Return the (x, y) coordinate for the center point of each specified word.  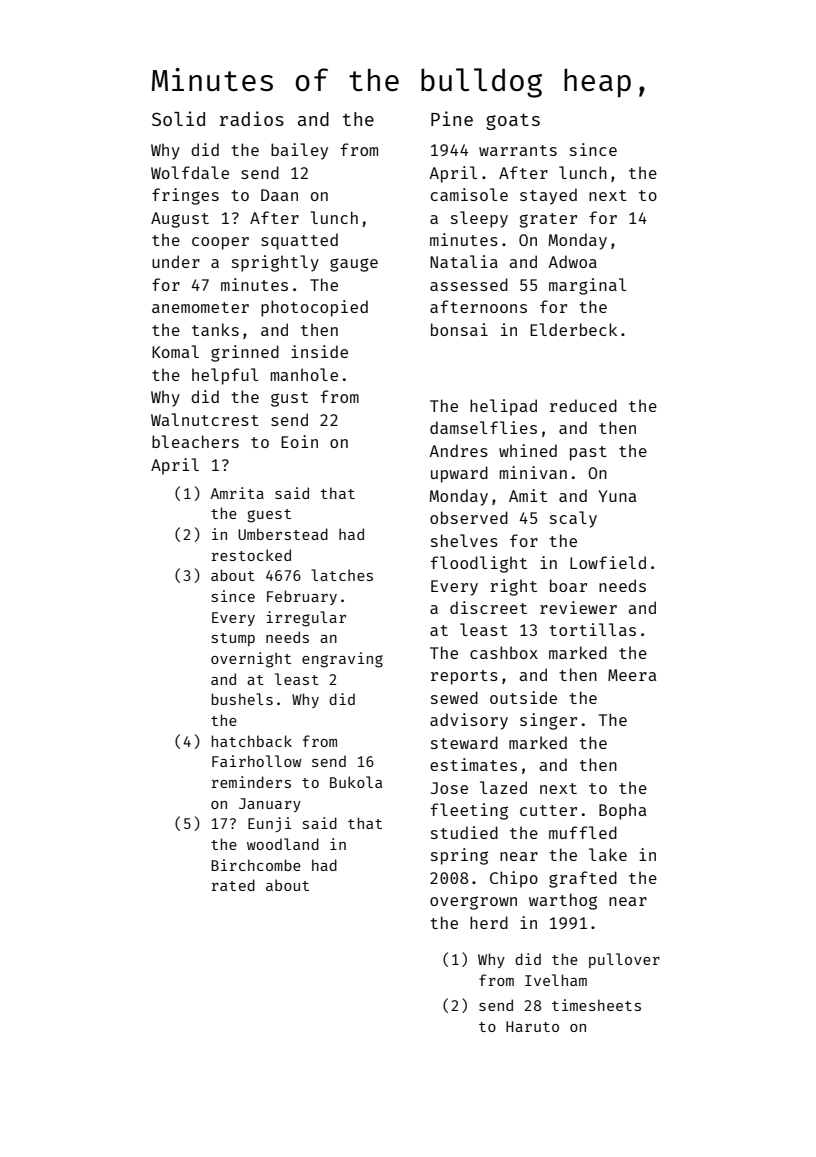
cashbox (504, 652)
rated (233, 885)
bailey (299, 151)
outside (523, 697)
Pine (452, 118)
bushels (242, 699)
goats (513, 121)
